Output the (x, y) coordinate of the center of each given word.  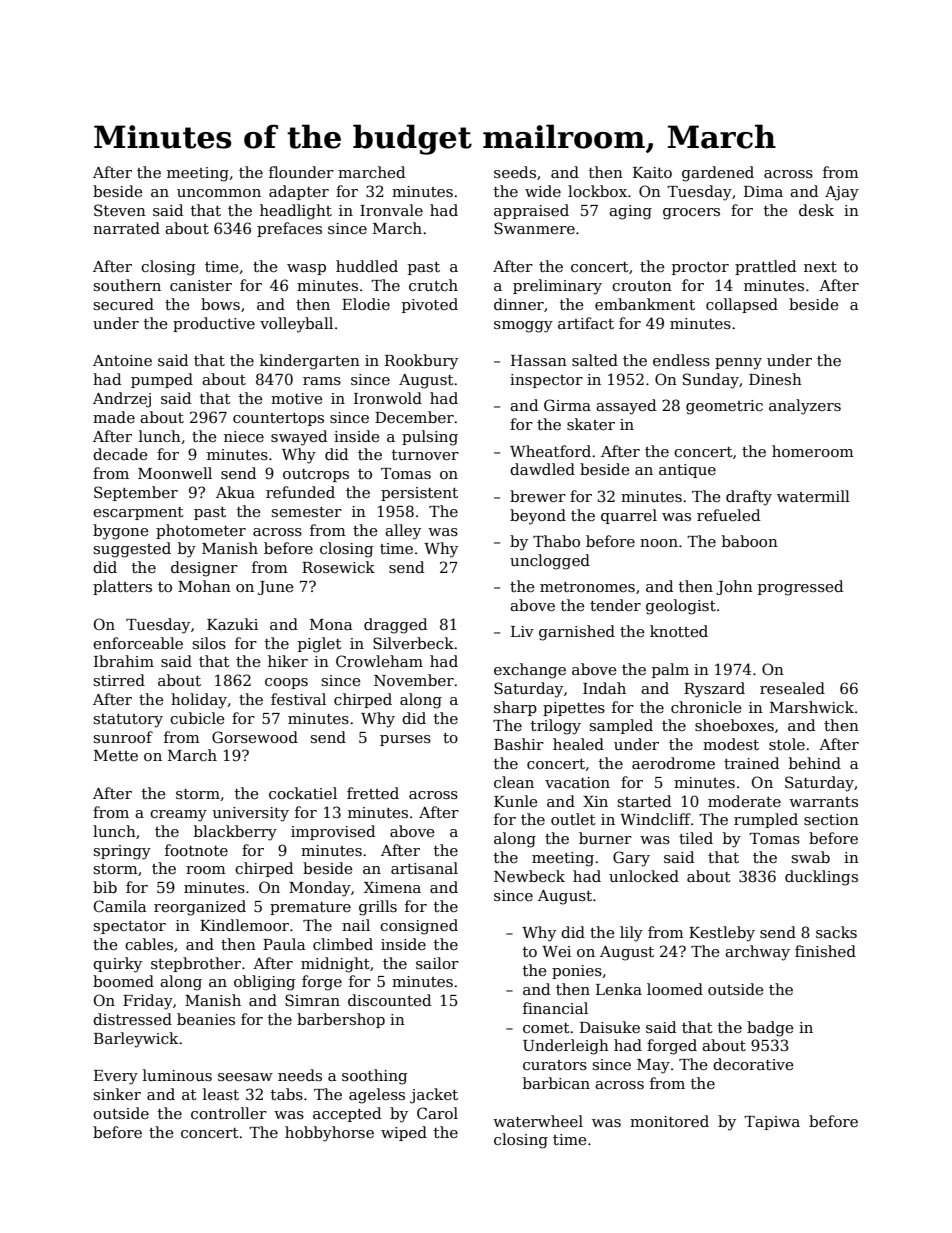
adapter (299, 192)
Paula (284, 944)
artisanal (424, 868)
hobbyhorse (329, 1134)
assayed (626, 407)
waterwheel (538, 1121)
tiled (696, 838)
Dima (763, 191)
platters (122, 587)
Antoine (122, 360)
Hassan (539, 360)
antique (687, 471)
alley (403, 532)
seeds (515, 172)
